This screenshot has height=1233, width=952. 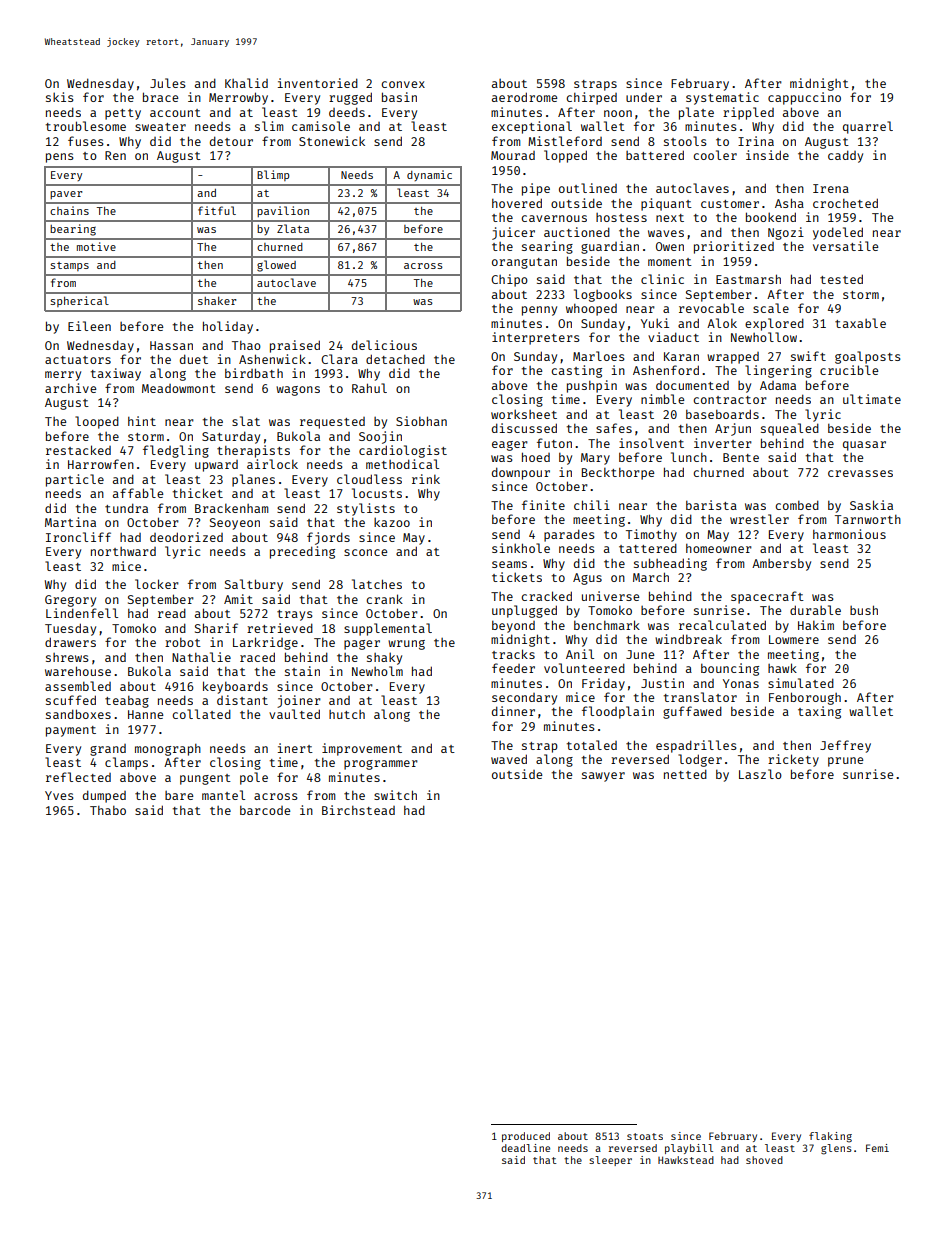 I want to click on pole, so click(x=254, y=778).
